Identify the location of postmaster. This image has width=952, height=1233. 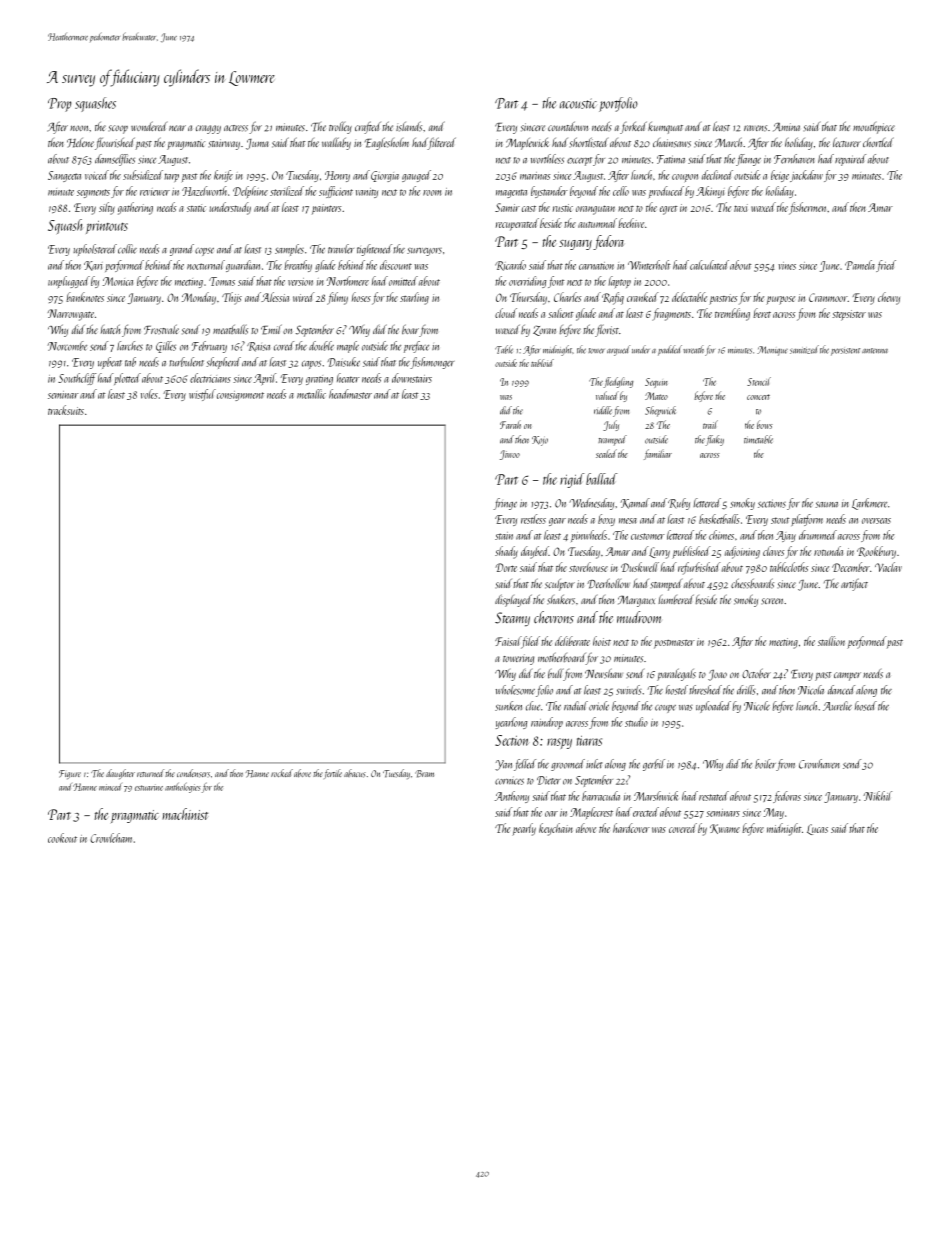
(674, 644).
